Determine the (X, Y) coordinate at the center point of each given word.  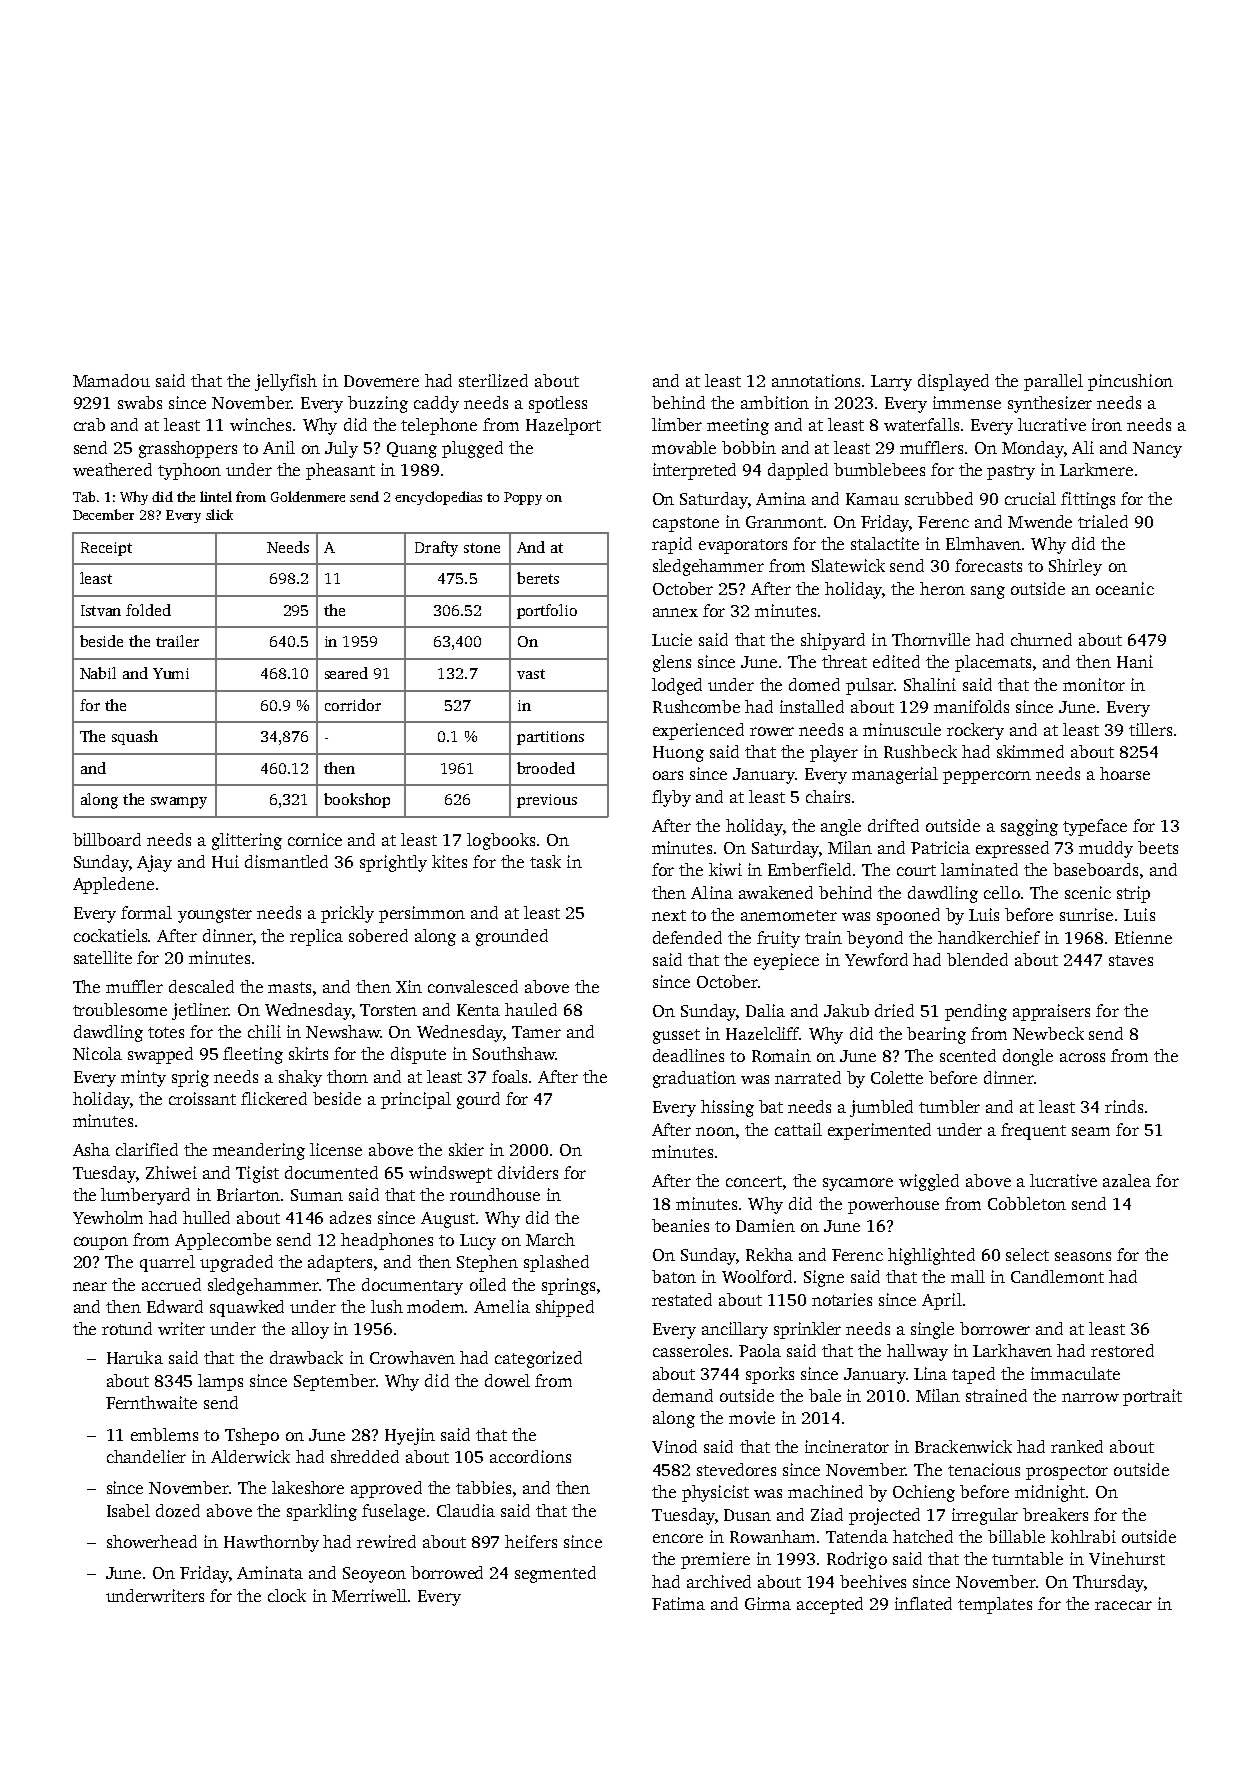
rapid (672, 545)
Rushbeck (920, 751)
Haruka (135, 1357)
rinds (1124, 1106)
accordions (530, 1456)
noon (715, 1131)
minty (143, 1078)
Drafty (436, 549)
